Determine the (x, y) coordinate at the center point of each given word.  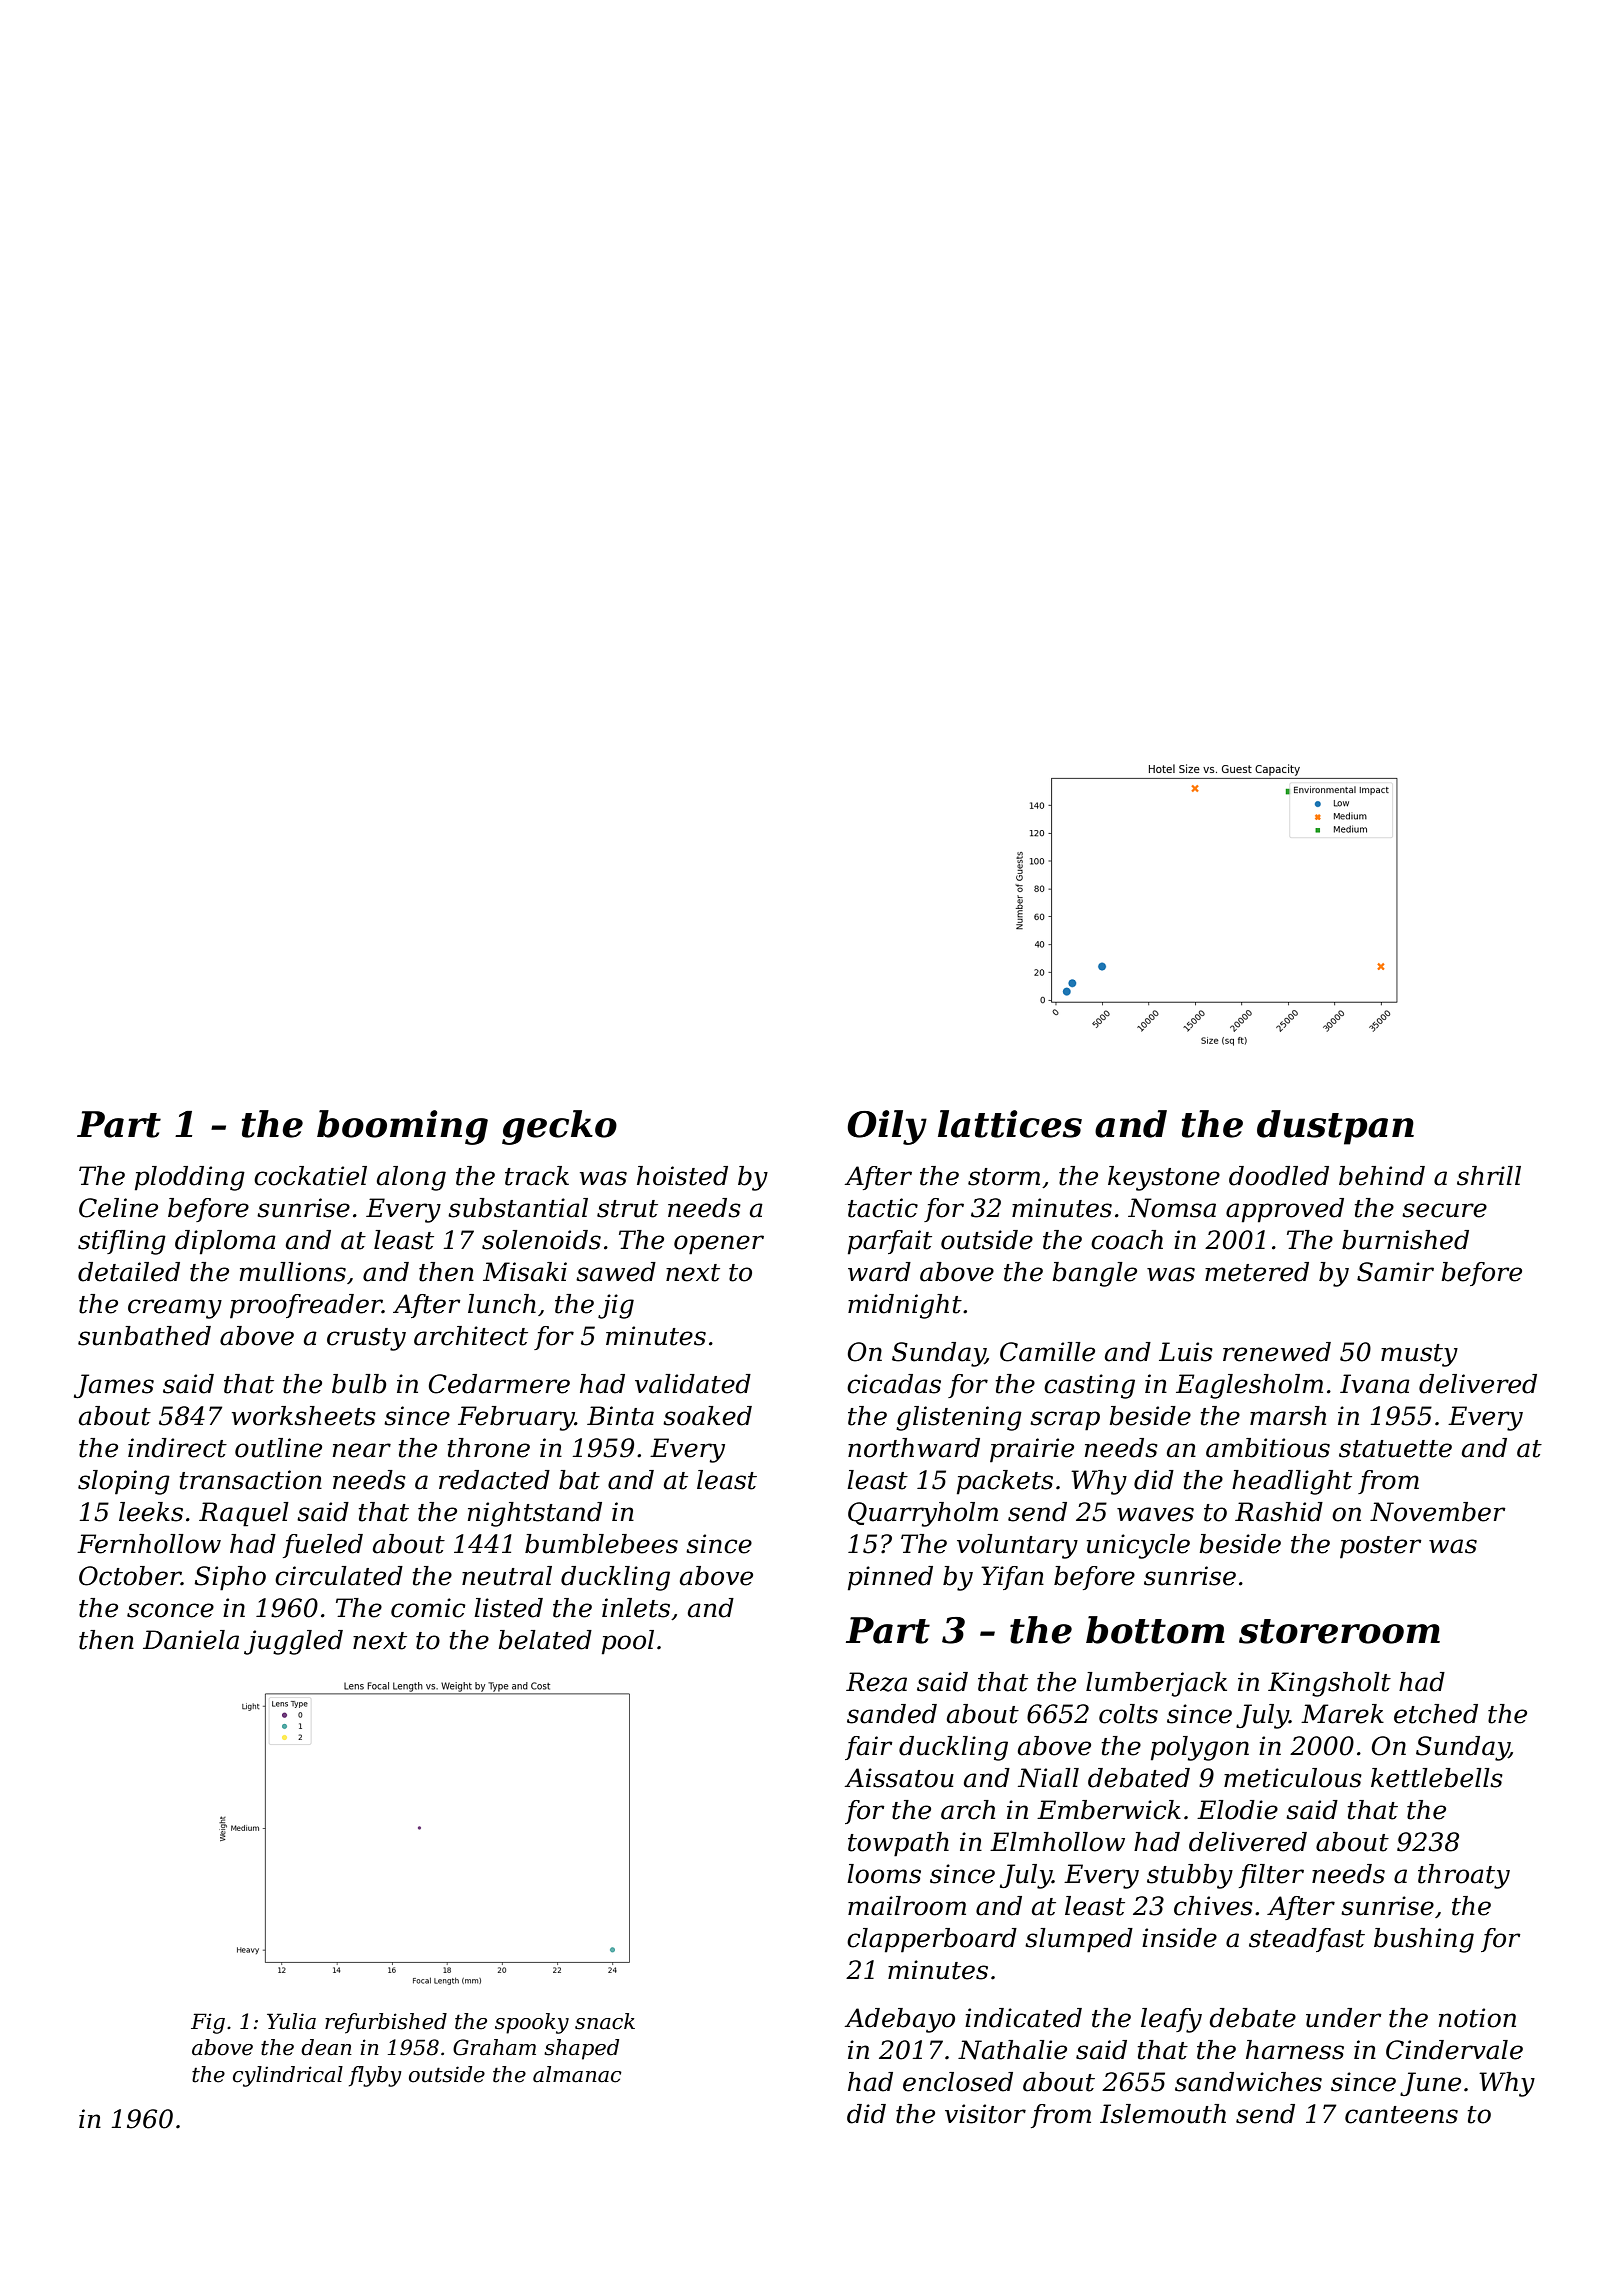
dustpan (1335, 1127)
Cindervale (1454, 2050)
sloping (124, 1482)
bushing (1424, 1940)
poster (1381, 1547)
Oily (887, 1127)
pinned (890, 1578)
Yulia (291, 2021)
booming (402, 1127)
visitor (985, 2114)
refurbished (386, 2023)
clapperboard (932, 1940)
